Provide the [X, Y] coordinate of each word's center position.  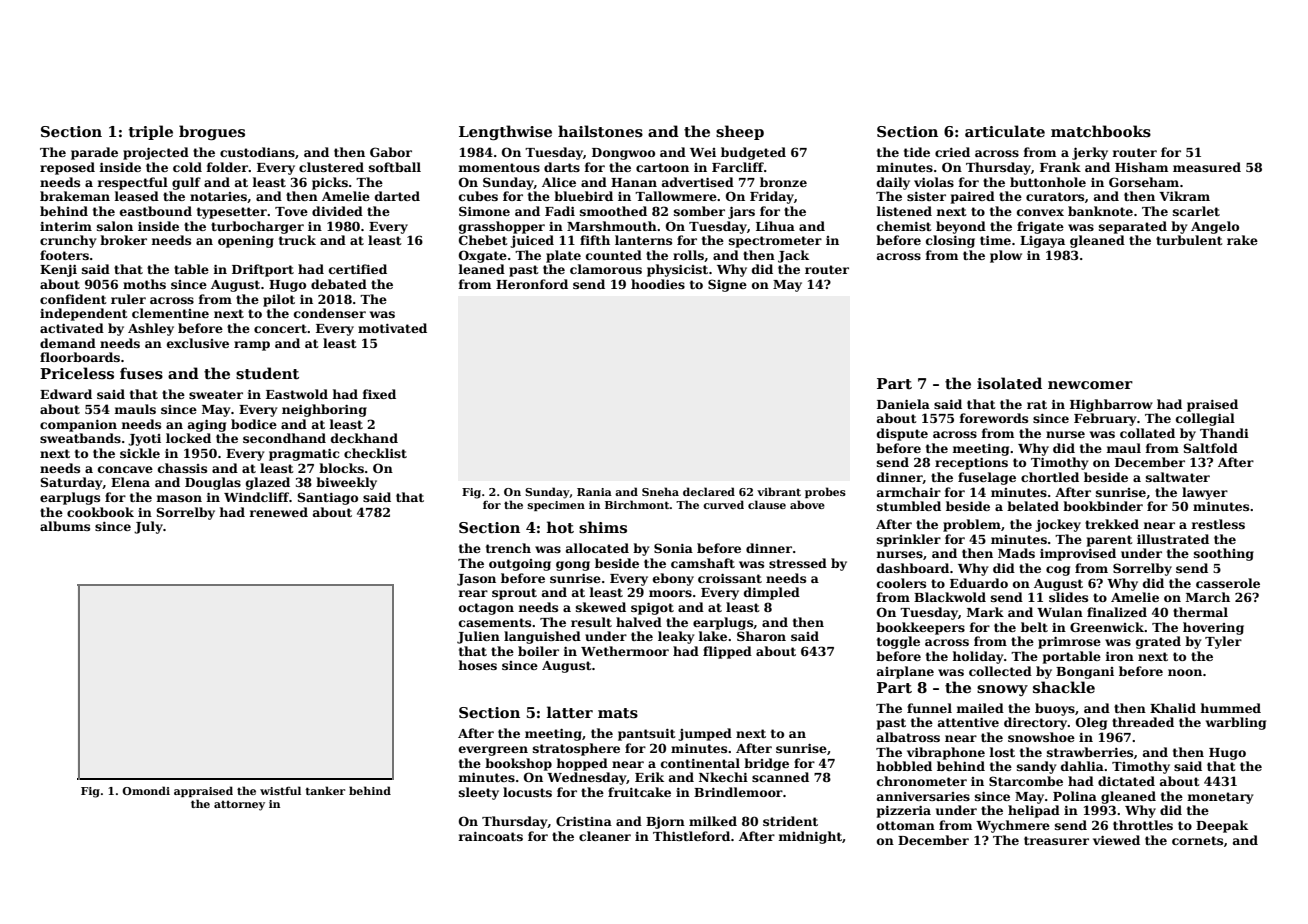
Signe [727, 285]
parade [94, 153]
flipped [727, 652]
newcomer [1090, 385]
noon [1185, 672]
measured [1207, 167]
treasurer [1056, 840]
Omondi [146, 790]
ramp [252, 346]
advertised [698, 182]
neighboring [324, 410]
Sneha [660, 491]
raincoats [490, 836]
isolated [1009, 383]
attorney [239, 805]
